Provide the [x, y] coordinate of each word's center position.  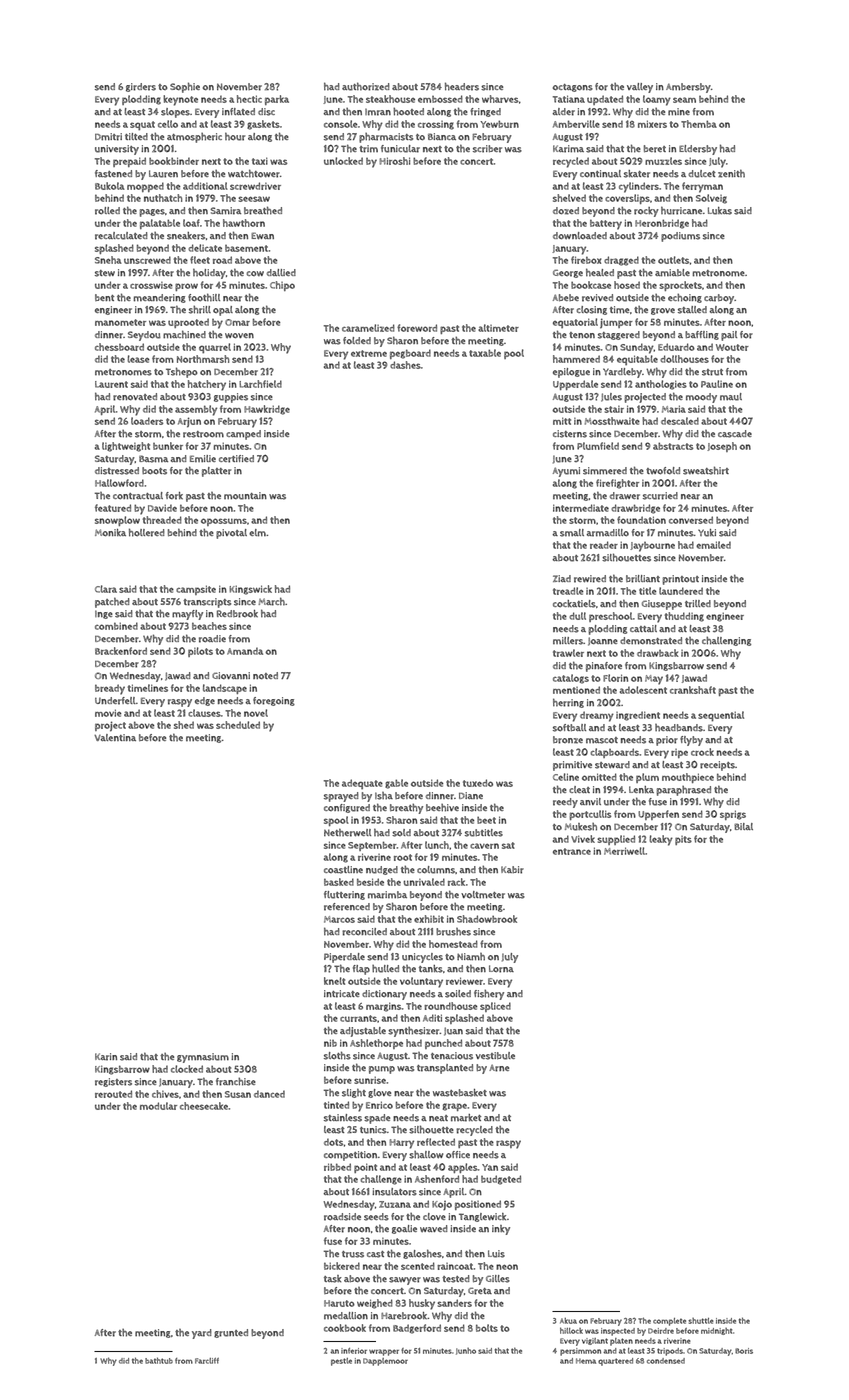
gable [396, 784]
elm [257, 533]
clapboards [615, 753]
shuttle [701, 1321]
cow [255, 273]
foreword [417, 328]
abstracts [673, 446]
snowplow [117, 521]
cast [375, 1254]
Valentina [115, 737]
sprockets [681, 286]
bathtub [159, 1360]
